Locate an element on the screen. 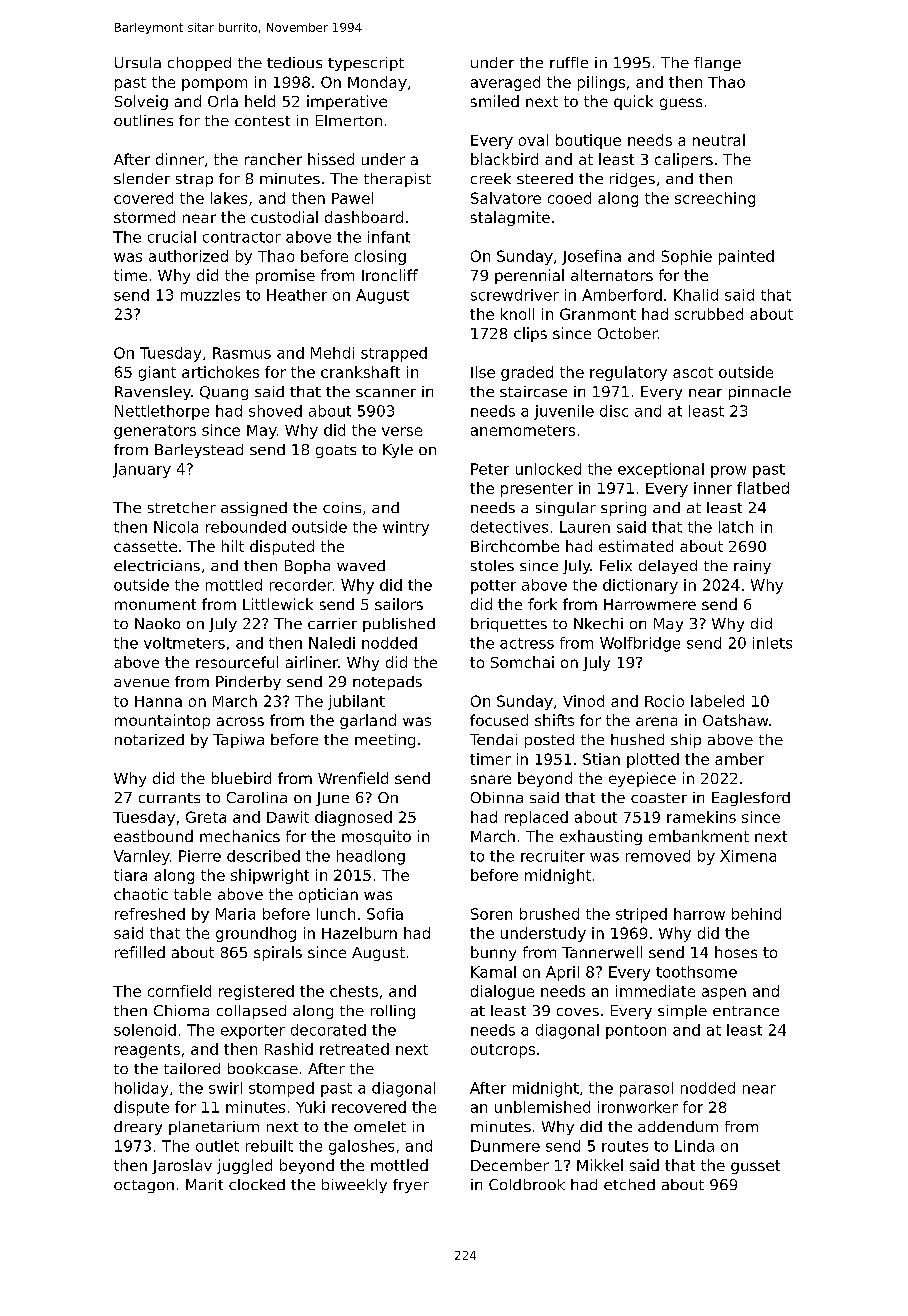 The image size is (908, 1316). Vinod is located at coordinates (583, 701).
